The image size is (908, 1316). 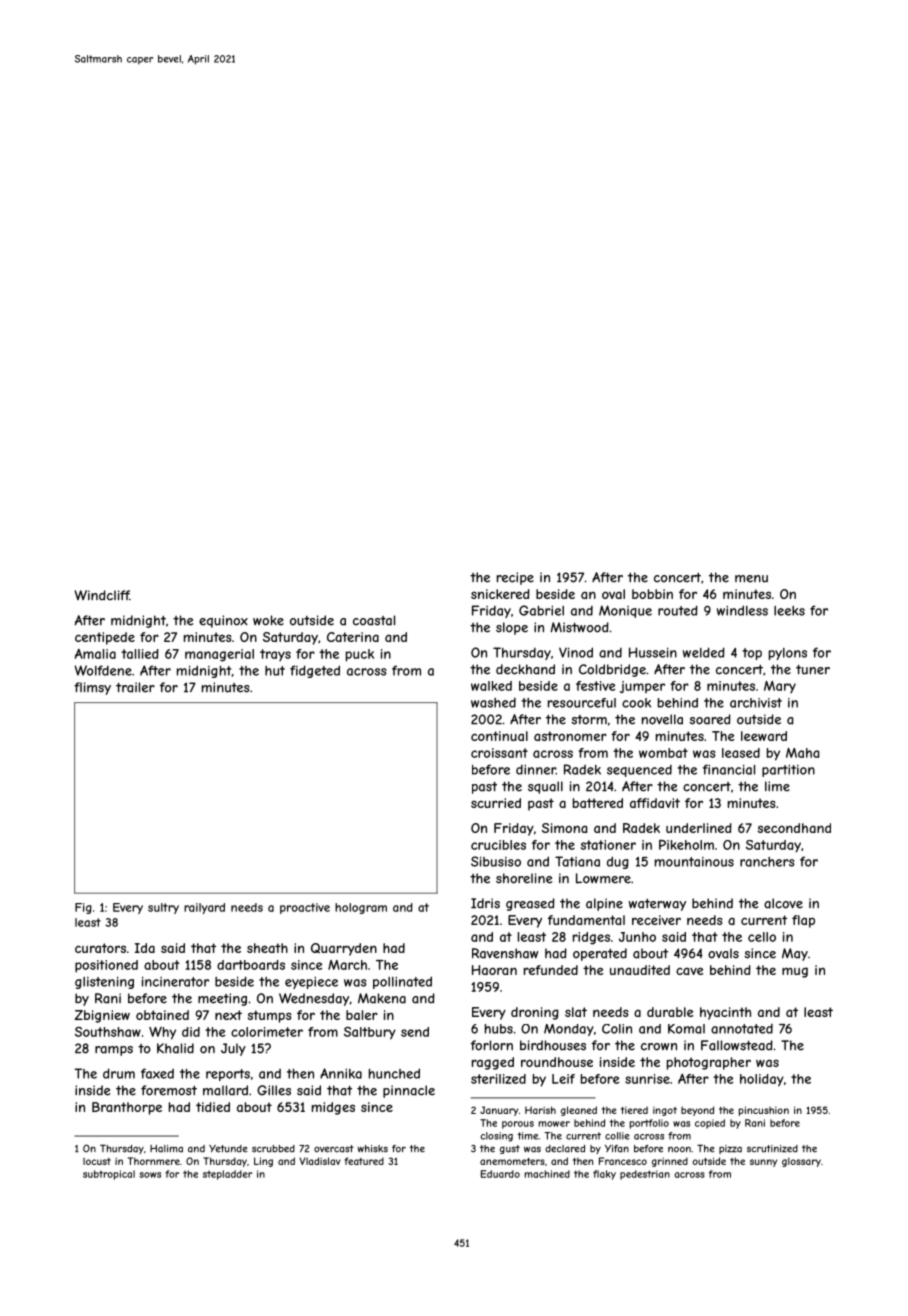 What do you see at coordinates (163, 908) in the screenshot?
I see `sultry` at bounding box center [163, 908].
